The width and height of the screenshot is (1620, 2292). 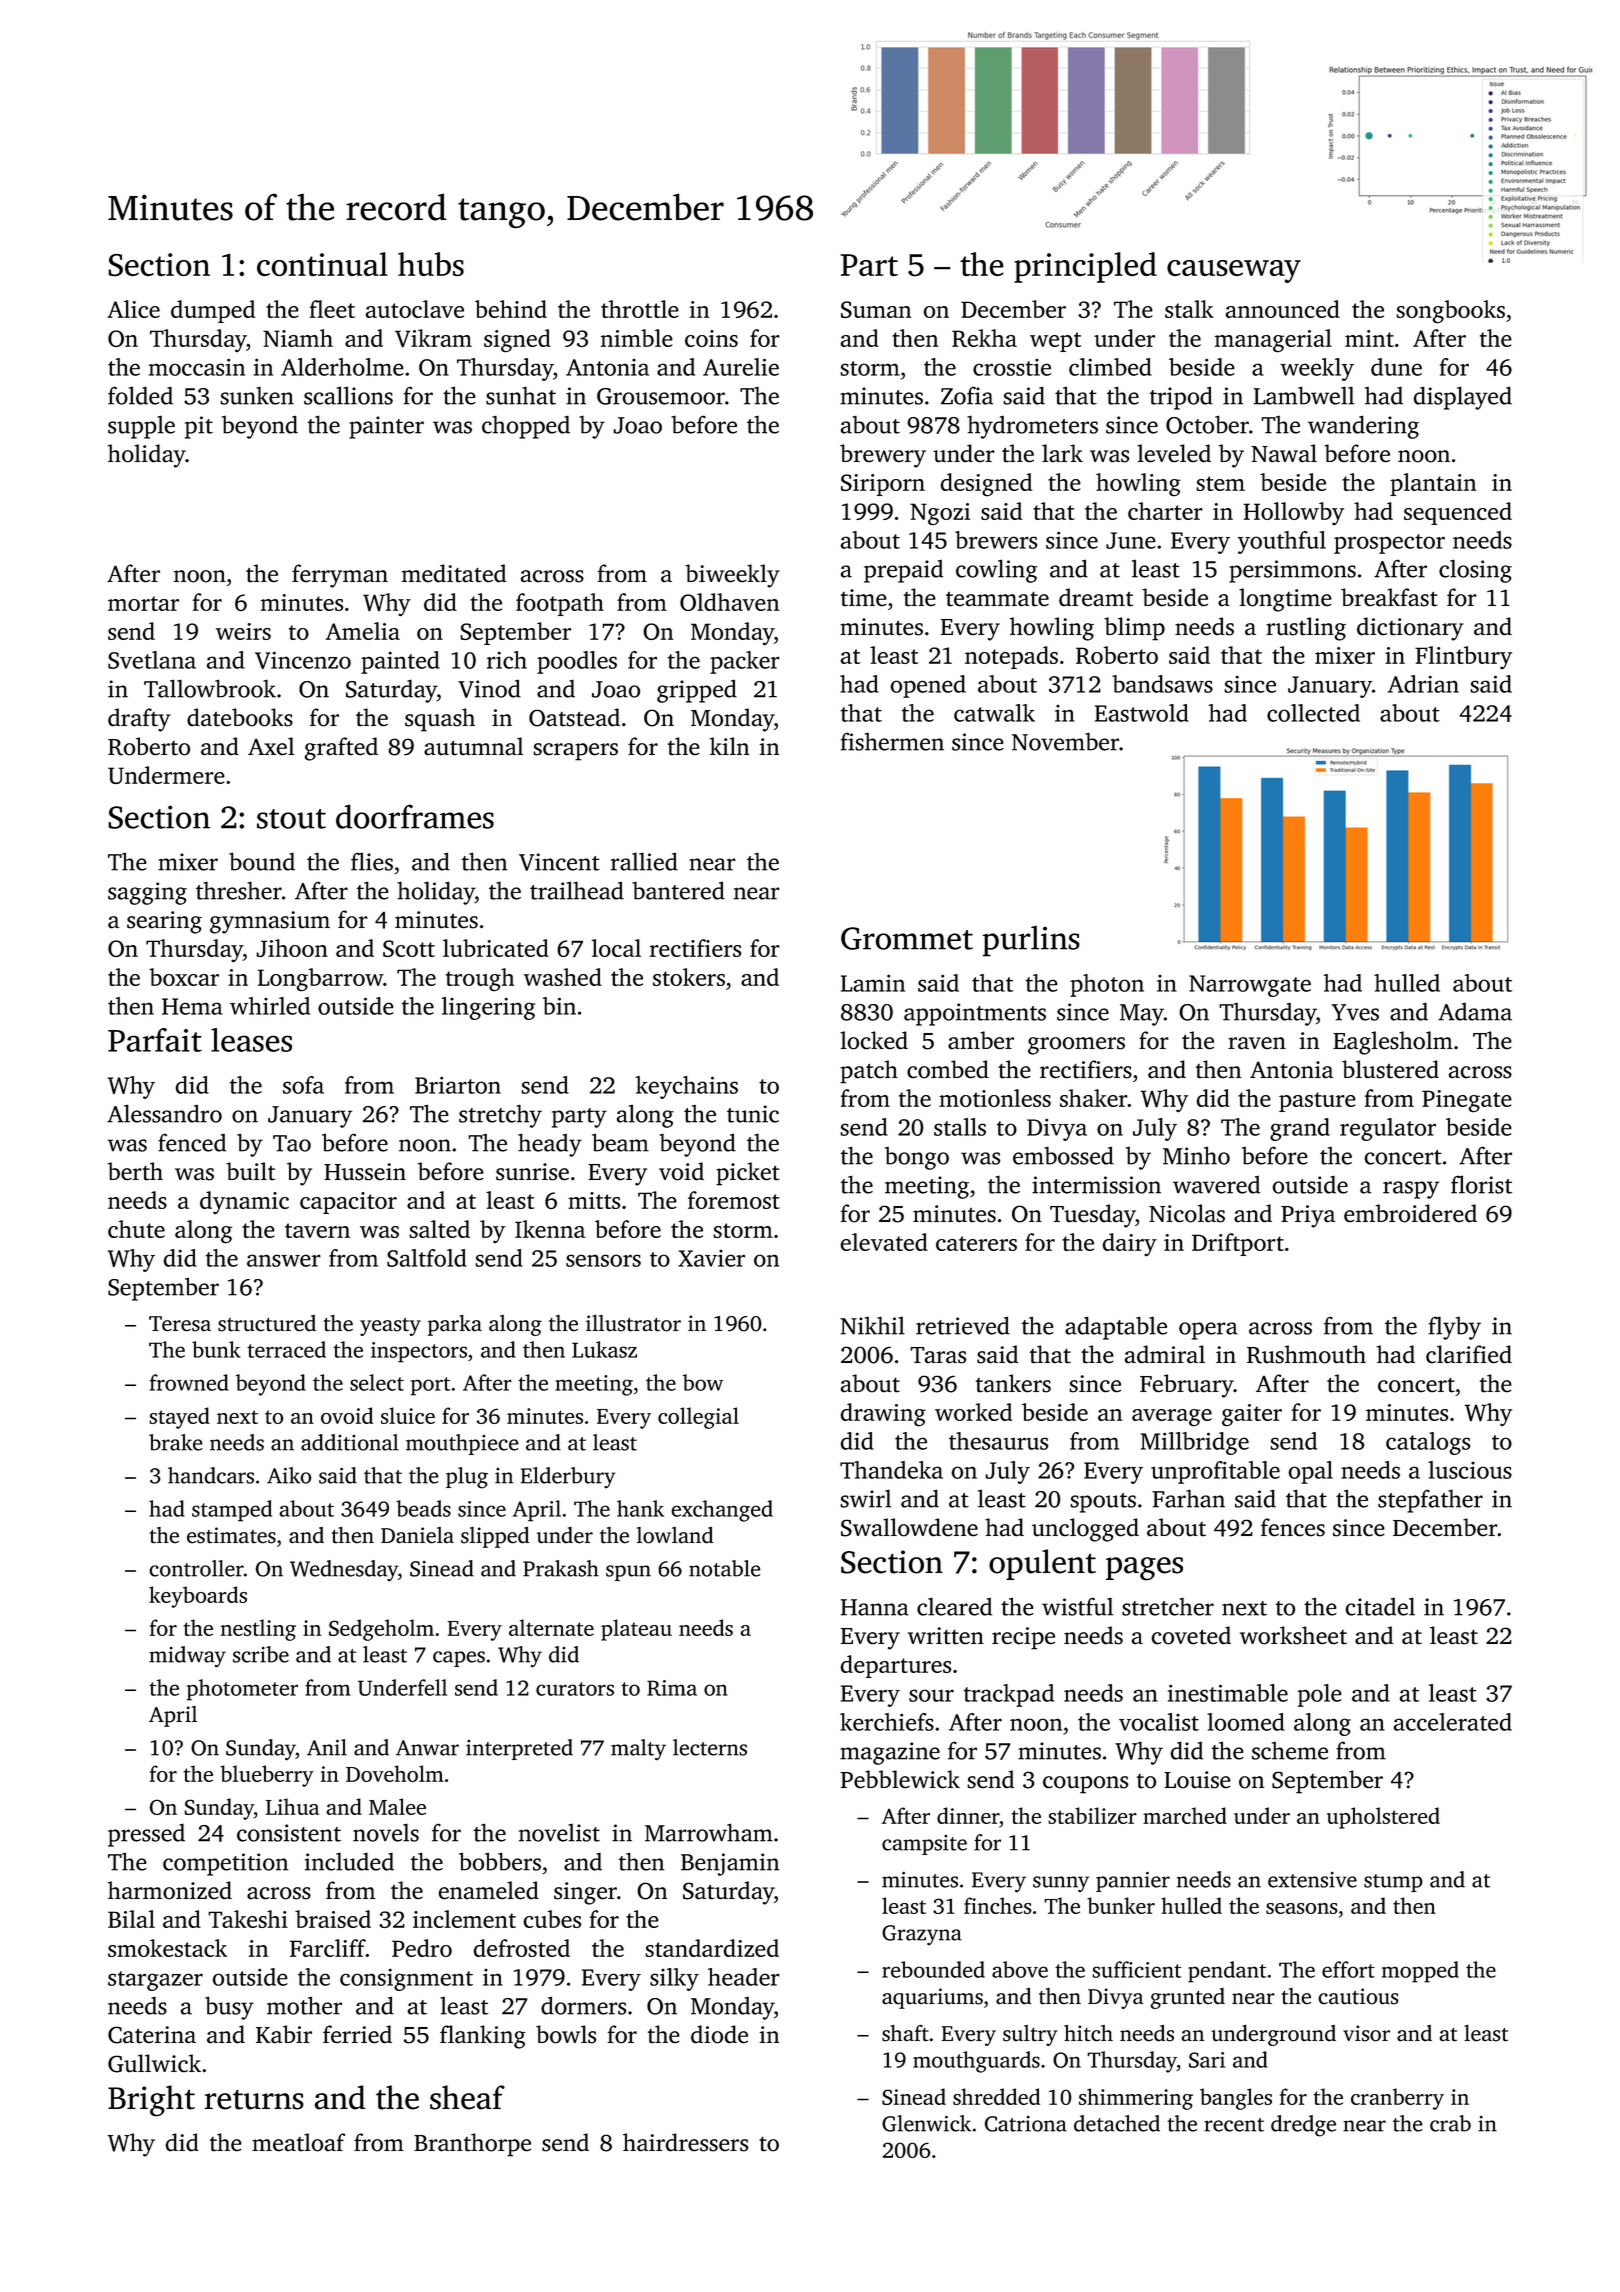 I want to click on crab, so click(x=1450, y=2123).
